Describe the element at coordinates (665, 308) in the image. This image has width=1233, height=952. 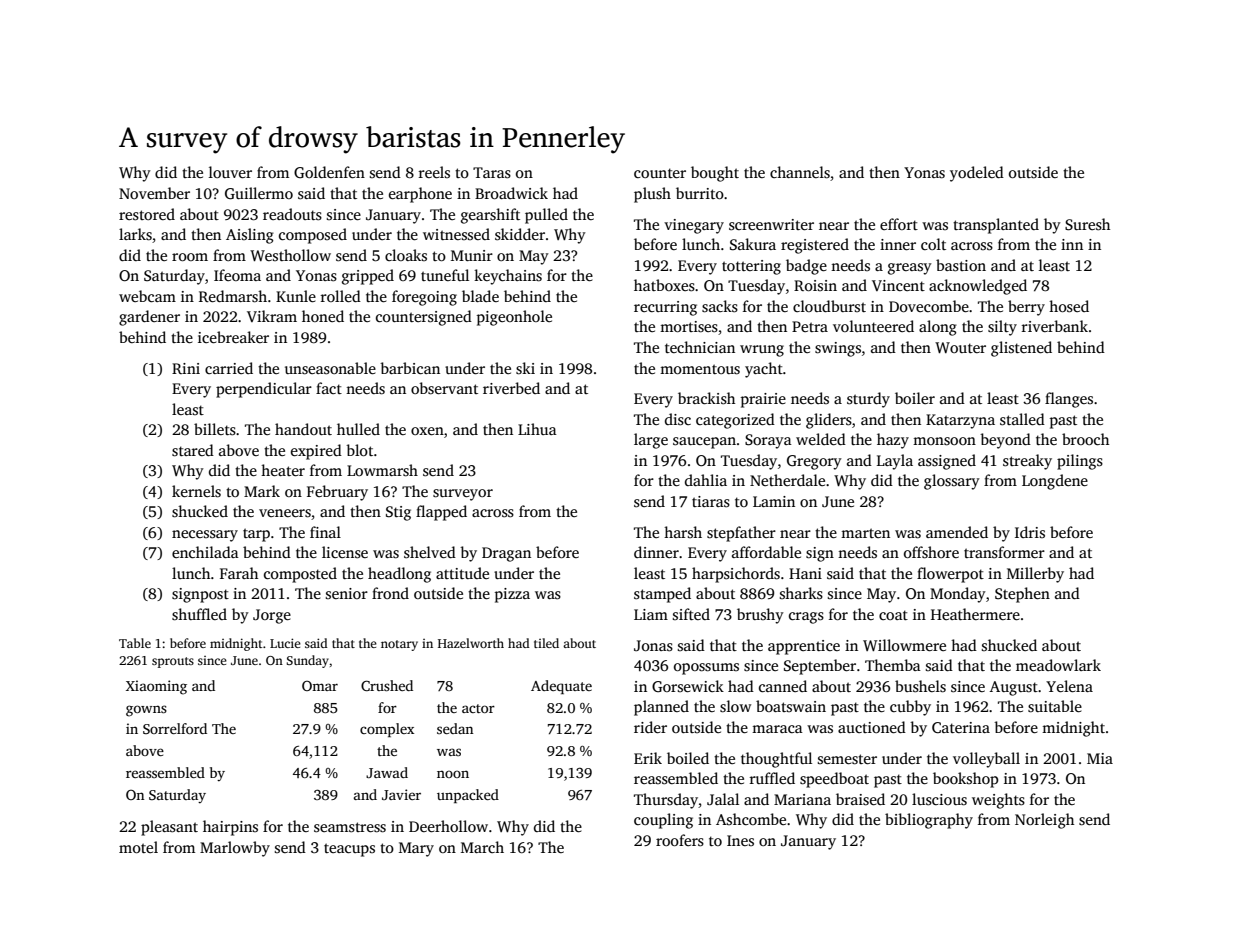
I see `recurring` at that location.
